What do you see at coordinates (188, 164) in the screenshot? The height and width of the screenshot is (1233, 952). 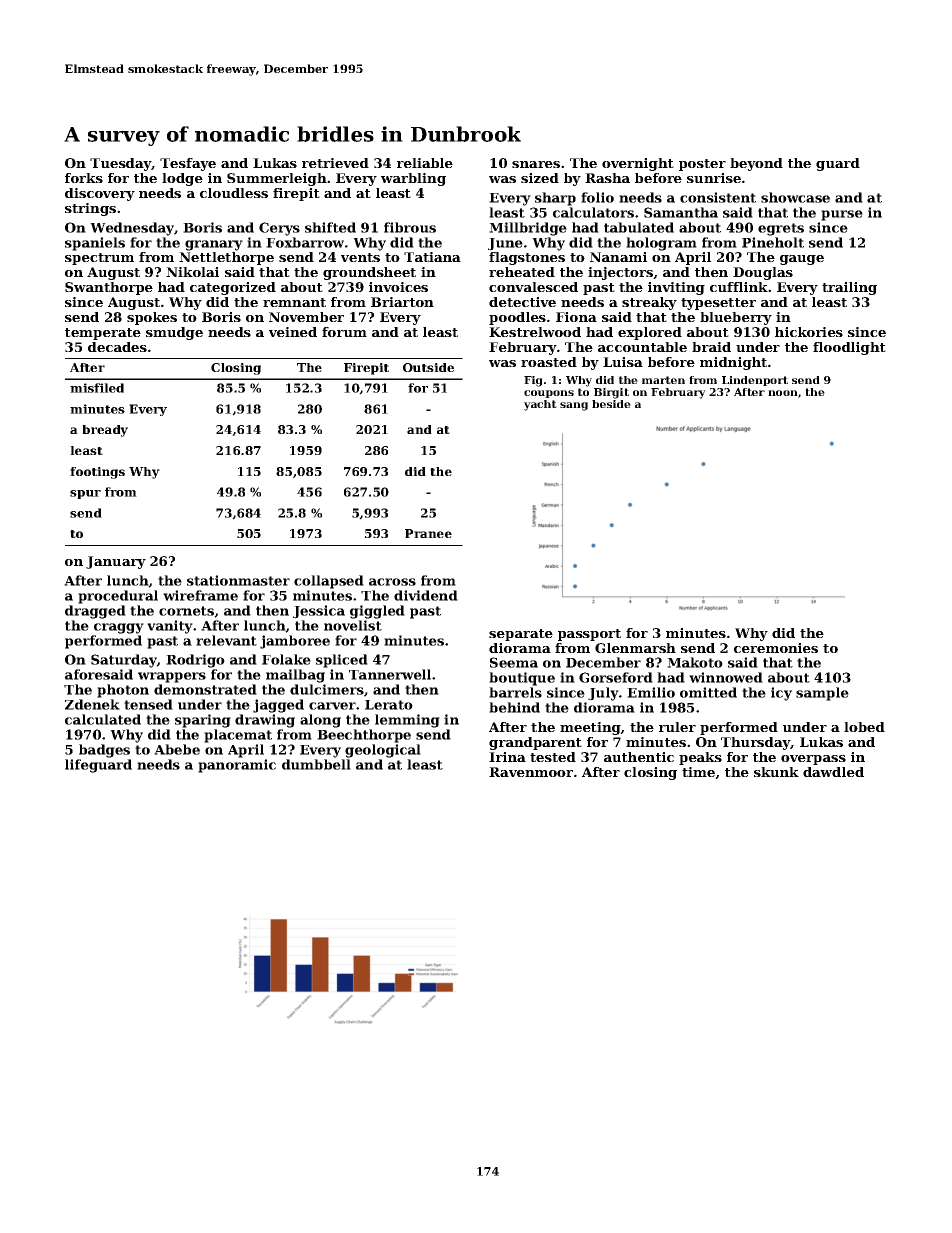 I see `Tesfaye` at bounding box center [188, 164].
